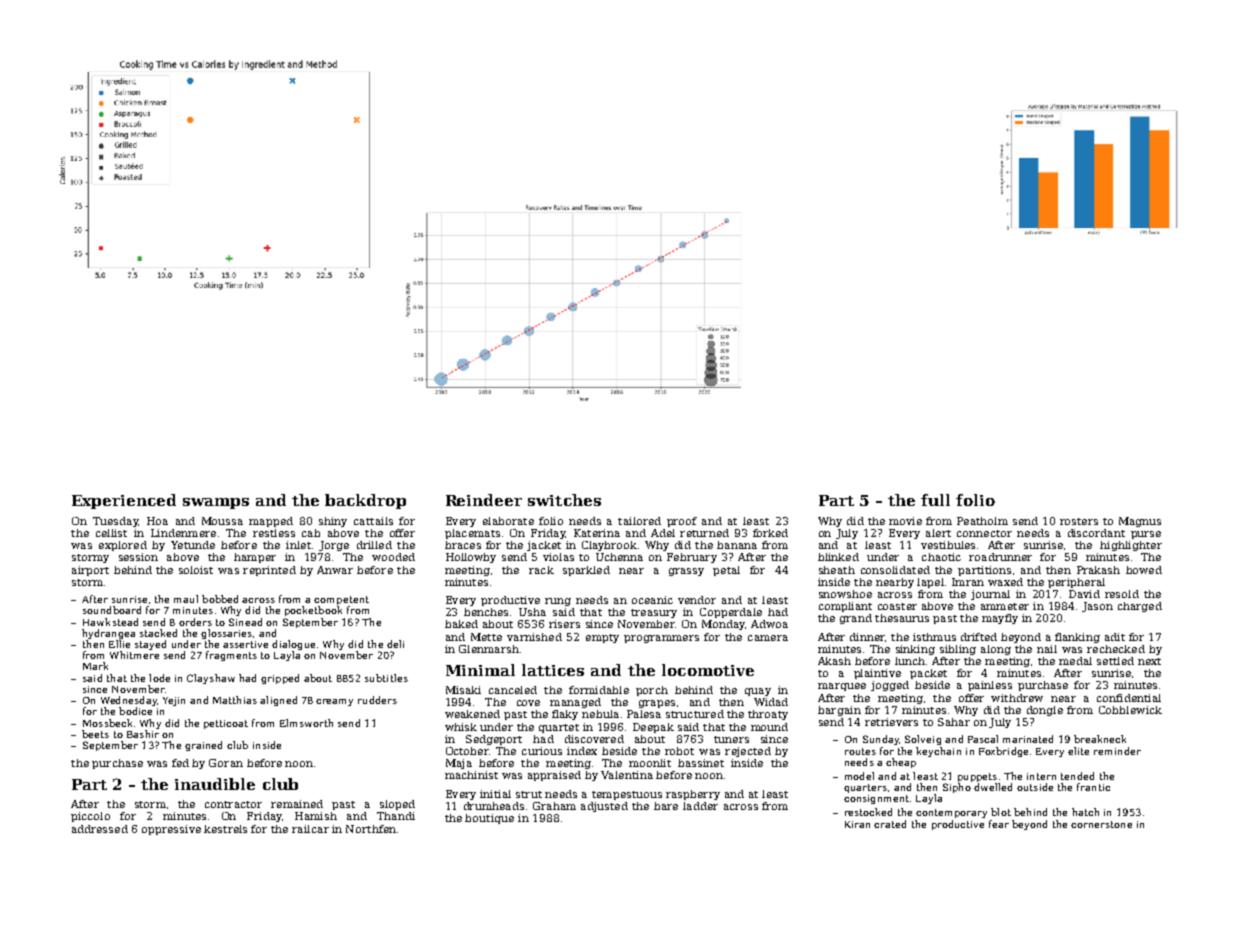  I want to click on Northfen, so click(371, 829).
